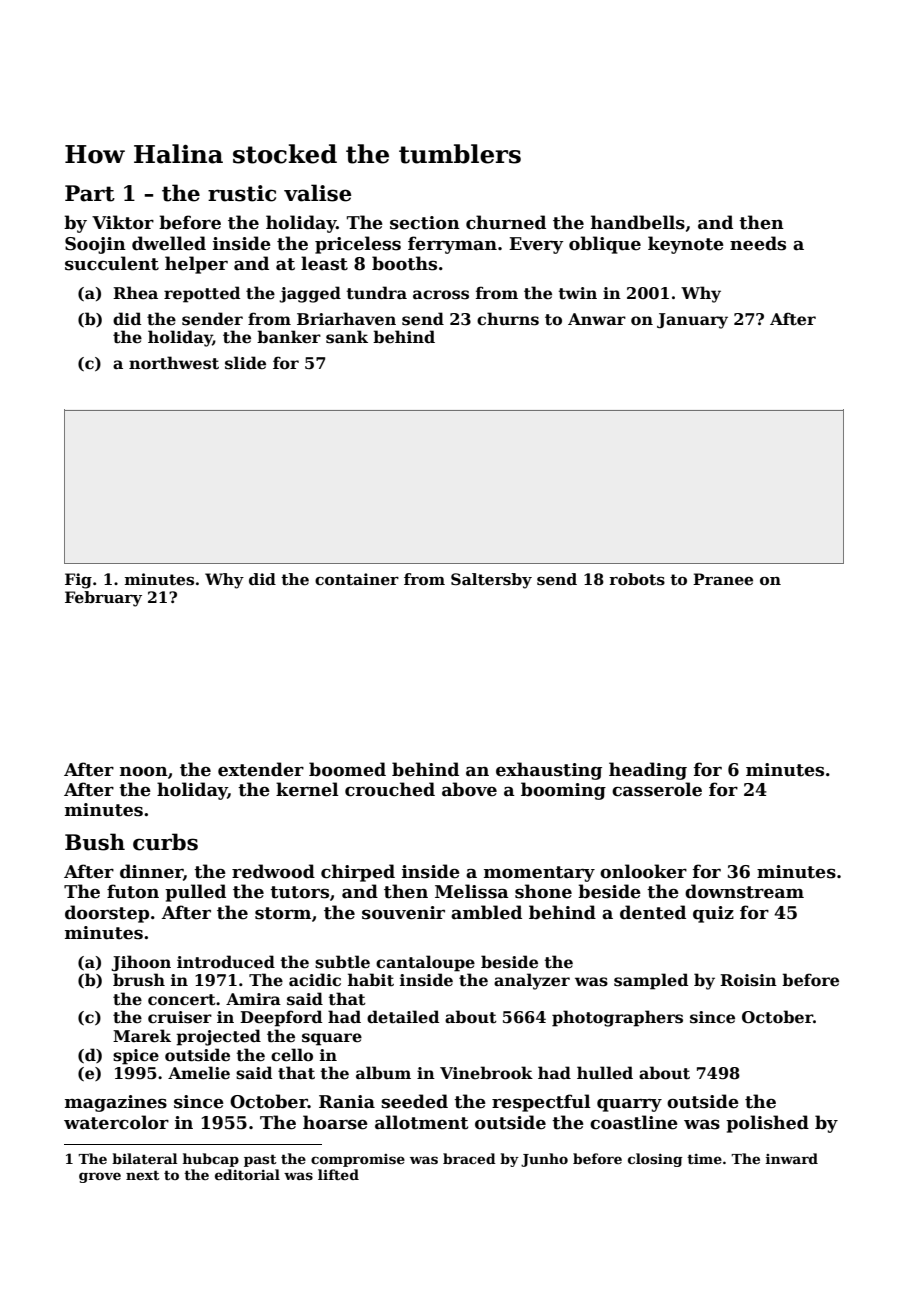 The height and width of the image is (1316, 908). I want to click on hulled, so click(605, 1073).
